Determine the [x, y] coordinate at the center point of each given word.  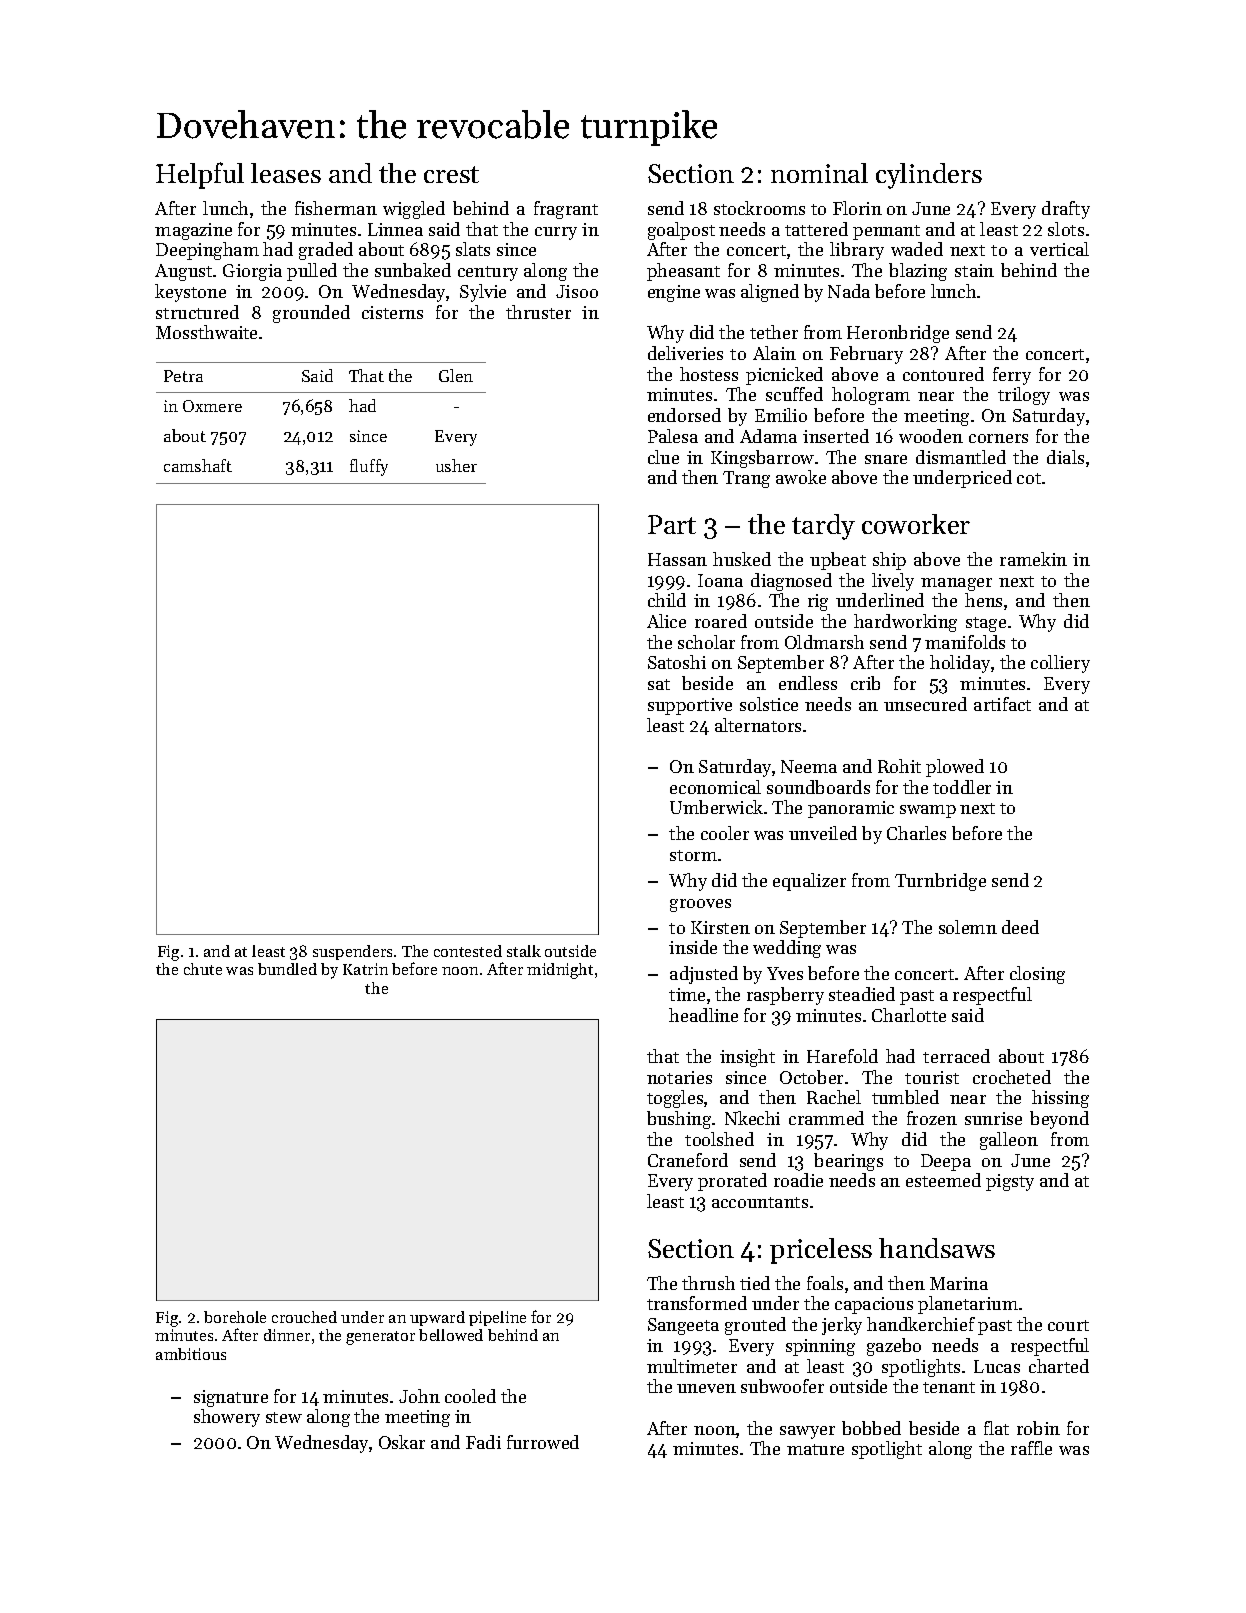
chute [203, 969]
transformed [697, 1303]
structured [197, 312]
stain [974, 270]
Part [672, 524]
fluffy [369, 467]
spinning [820, 1347]
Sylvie [483, 293]
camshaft [198, 465]
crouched [304, 1317]
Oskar [402, 1442]
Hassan [677, 559]
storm [693, 855]
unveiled [823, 833]
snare [886, 459]
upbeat [838, 561]
